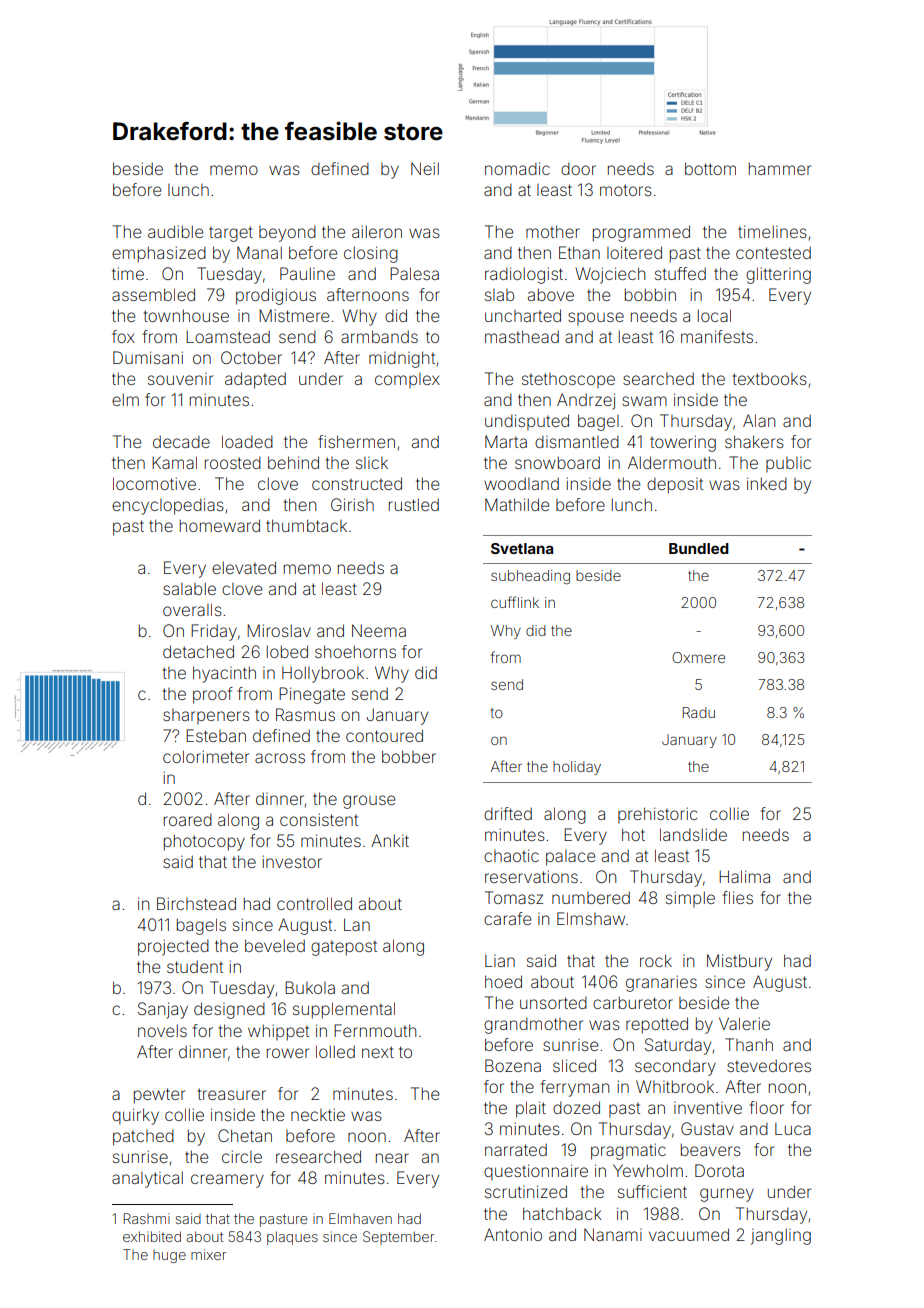 The width and height of the screenshot is (924, 1308). Describe the element at coordinates (379, 630) in the screenshot. I see `Neema` at that location.
